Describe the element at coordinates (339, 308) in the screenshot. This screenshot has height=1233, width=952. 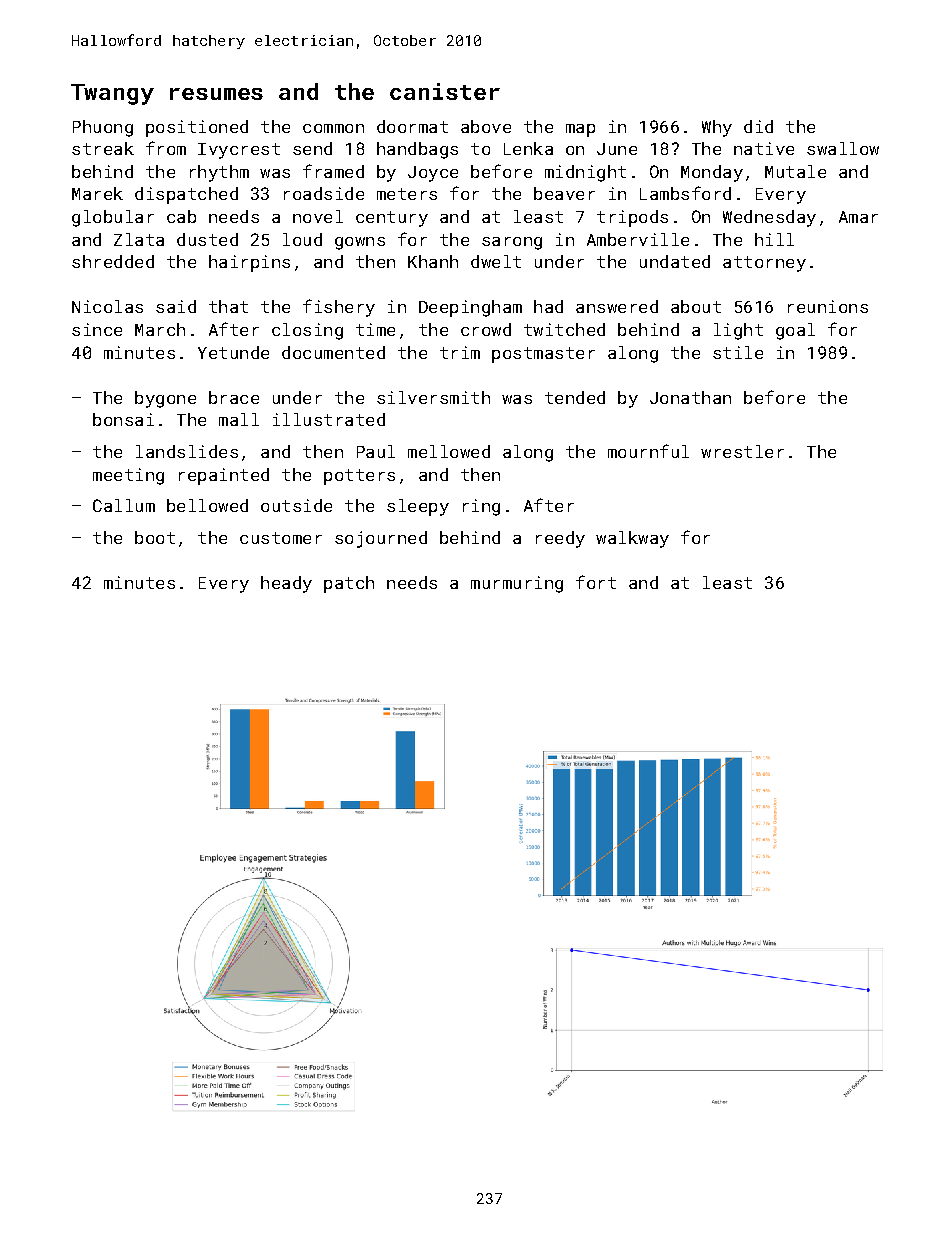
I see `fishery` at that location.
